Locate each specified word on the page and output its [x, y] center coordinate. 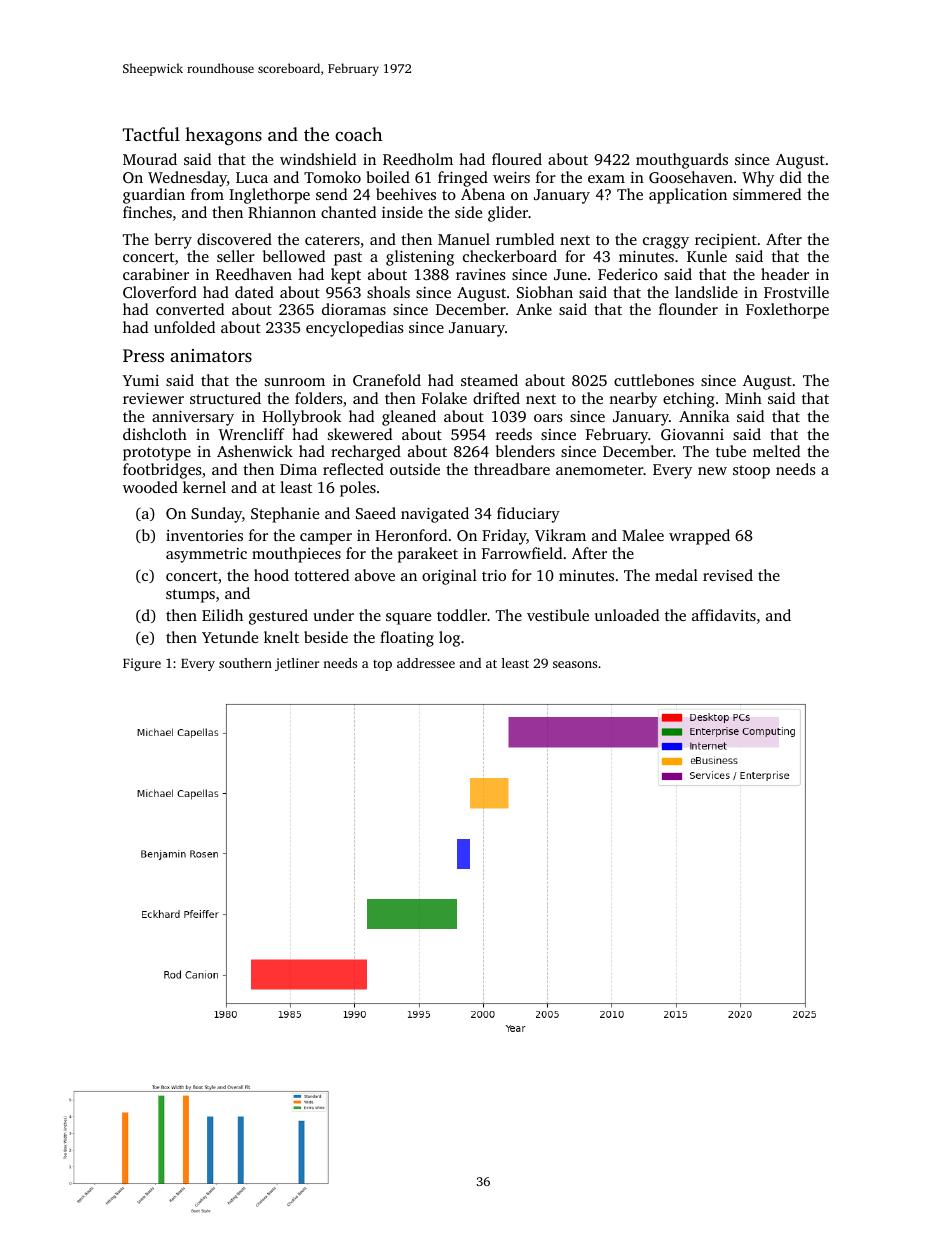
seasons [575, 664]
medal [676, 575]
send [331, 194]
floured [517, 159]
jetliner [297, 664]
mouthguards [682, 161]
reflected [353, 469]
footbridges [162, 471]
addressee [426, 663]
